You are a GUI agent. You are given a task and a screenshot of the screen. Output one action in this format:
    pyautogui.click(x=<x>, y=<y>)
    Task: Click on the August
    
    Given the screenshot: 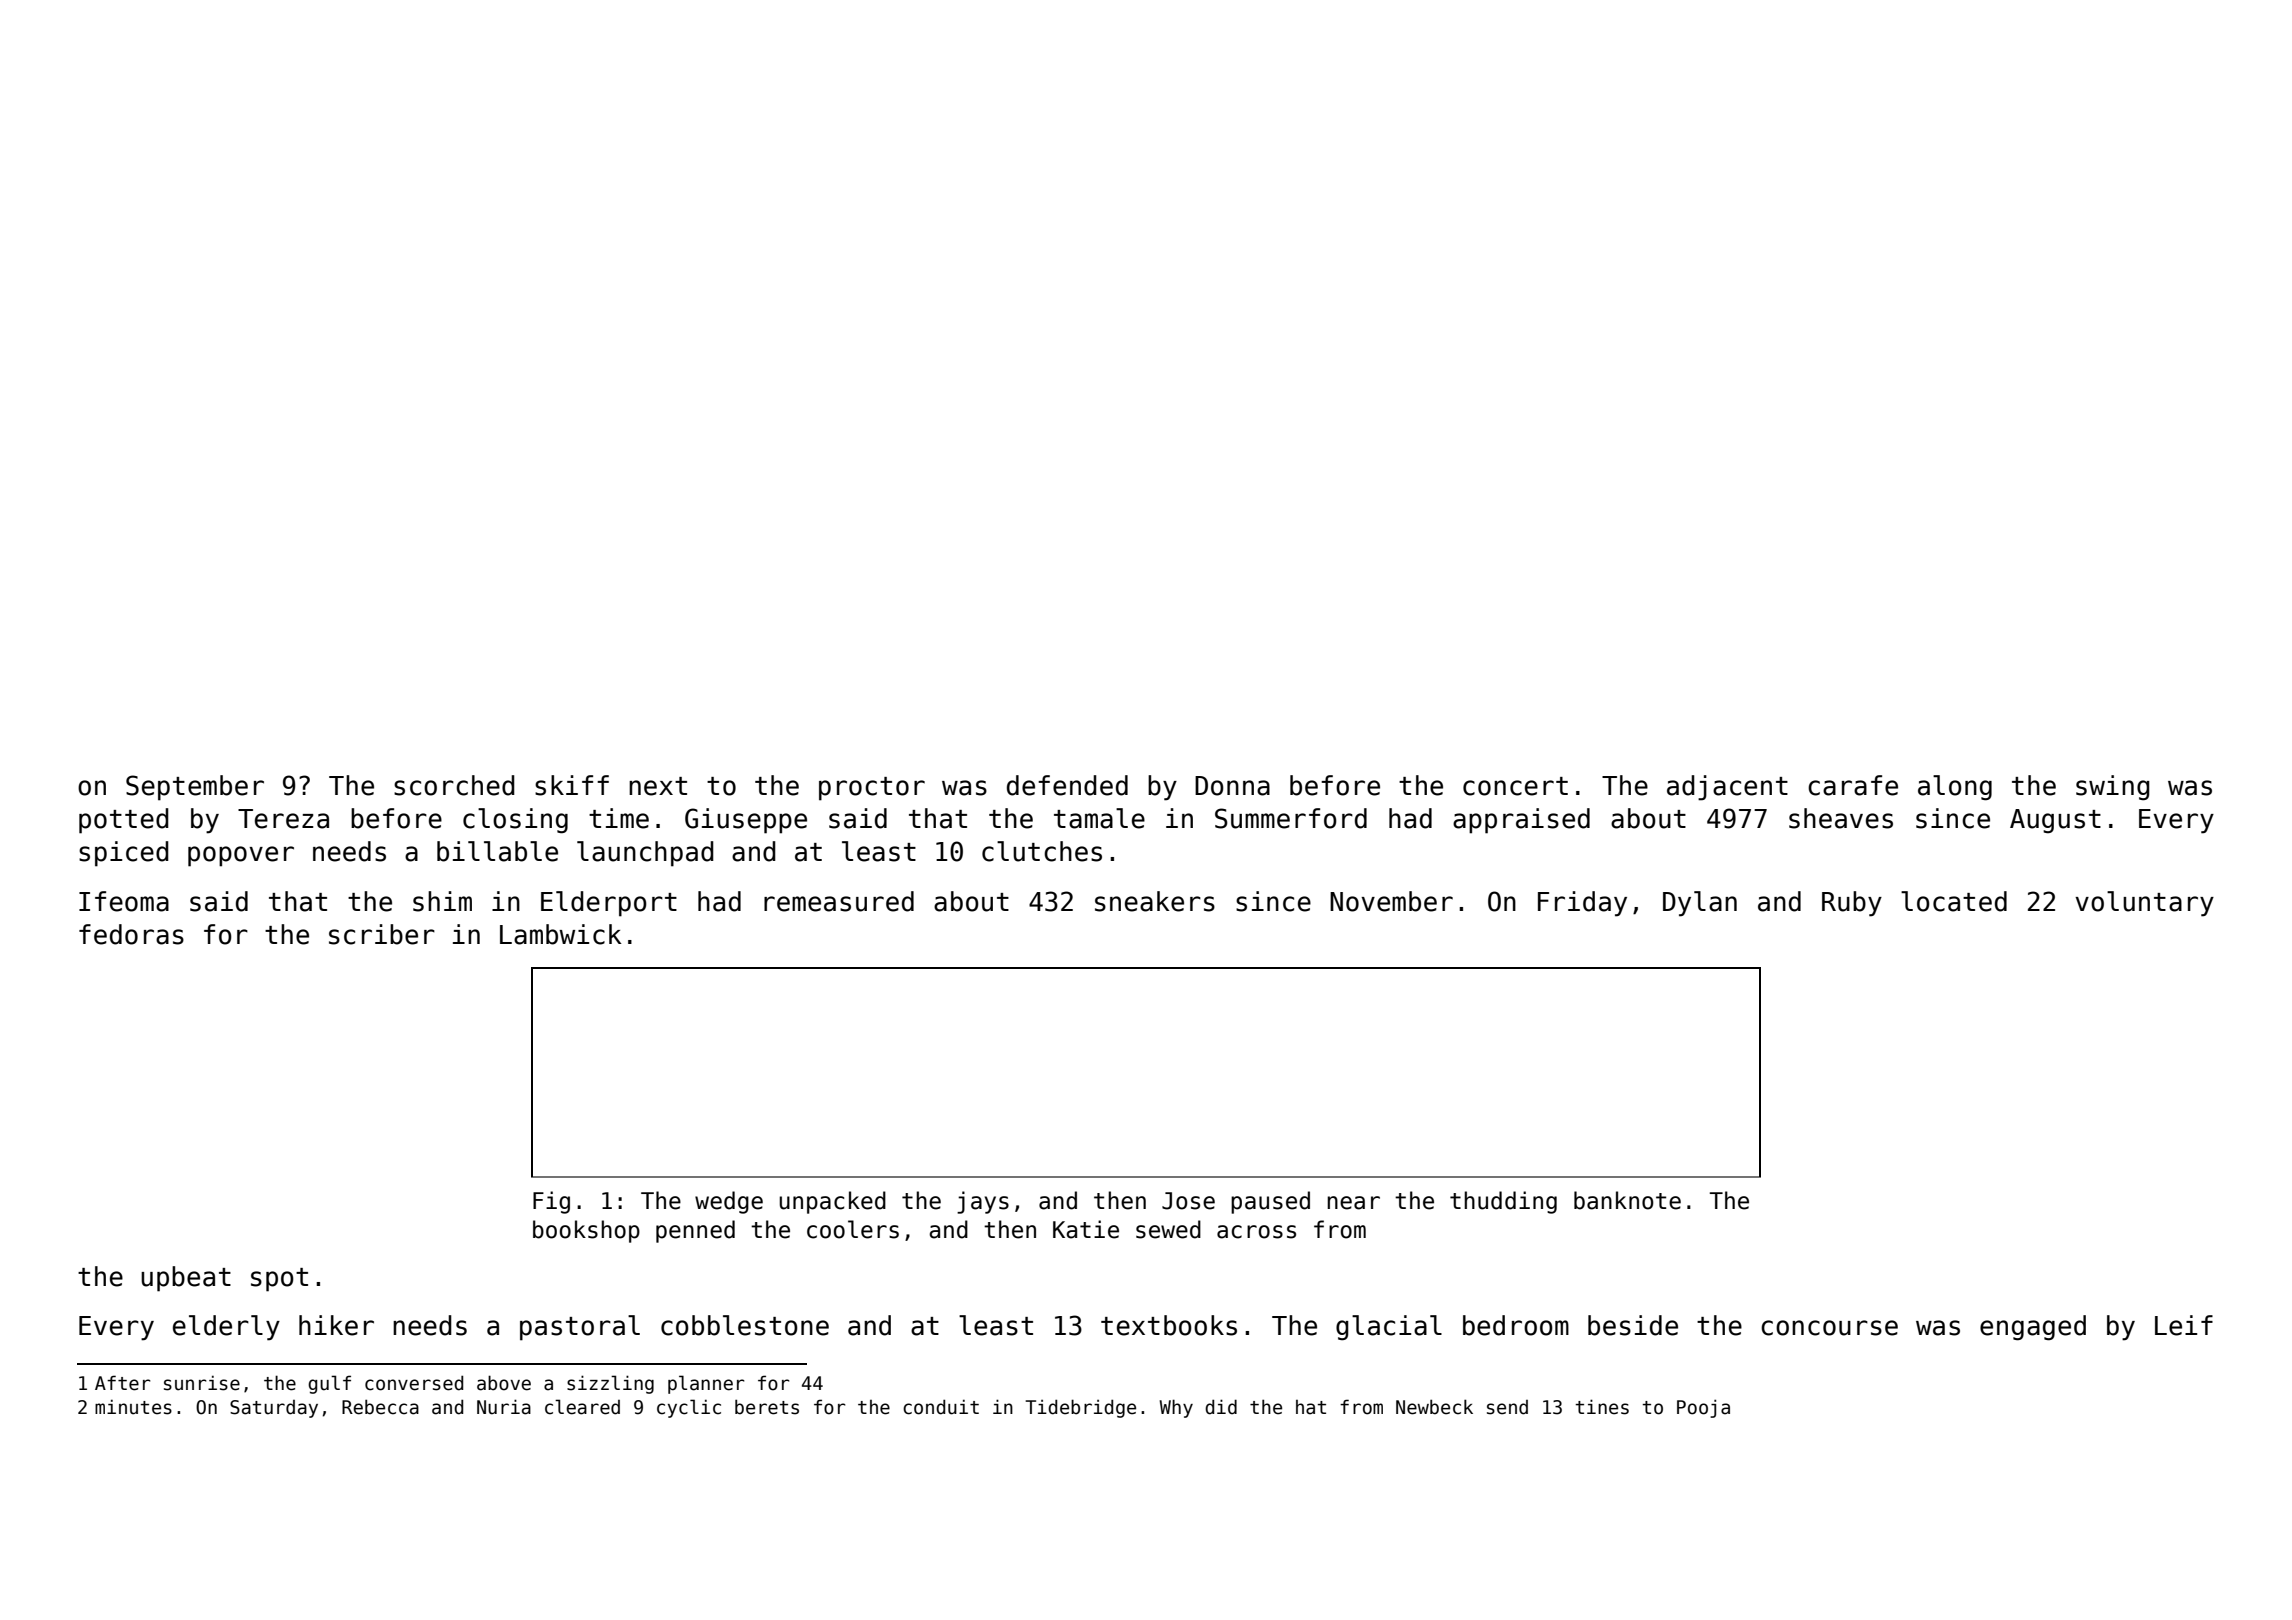 What is the action you would take?
    pyautogui.click(x=2055, y=821)
